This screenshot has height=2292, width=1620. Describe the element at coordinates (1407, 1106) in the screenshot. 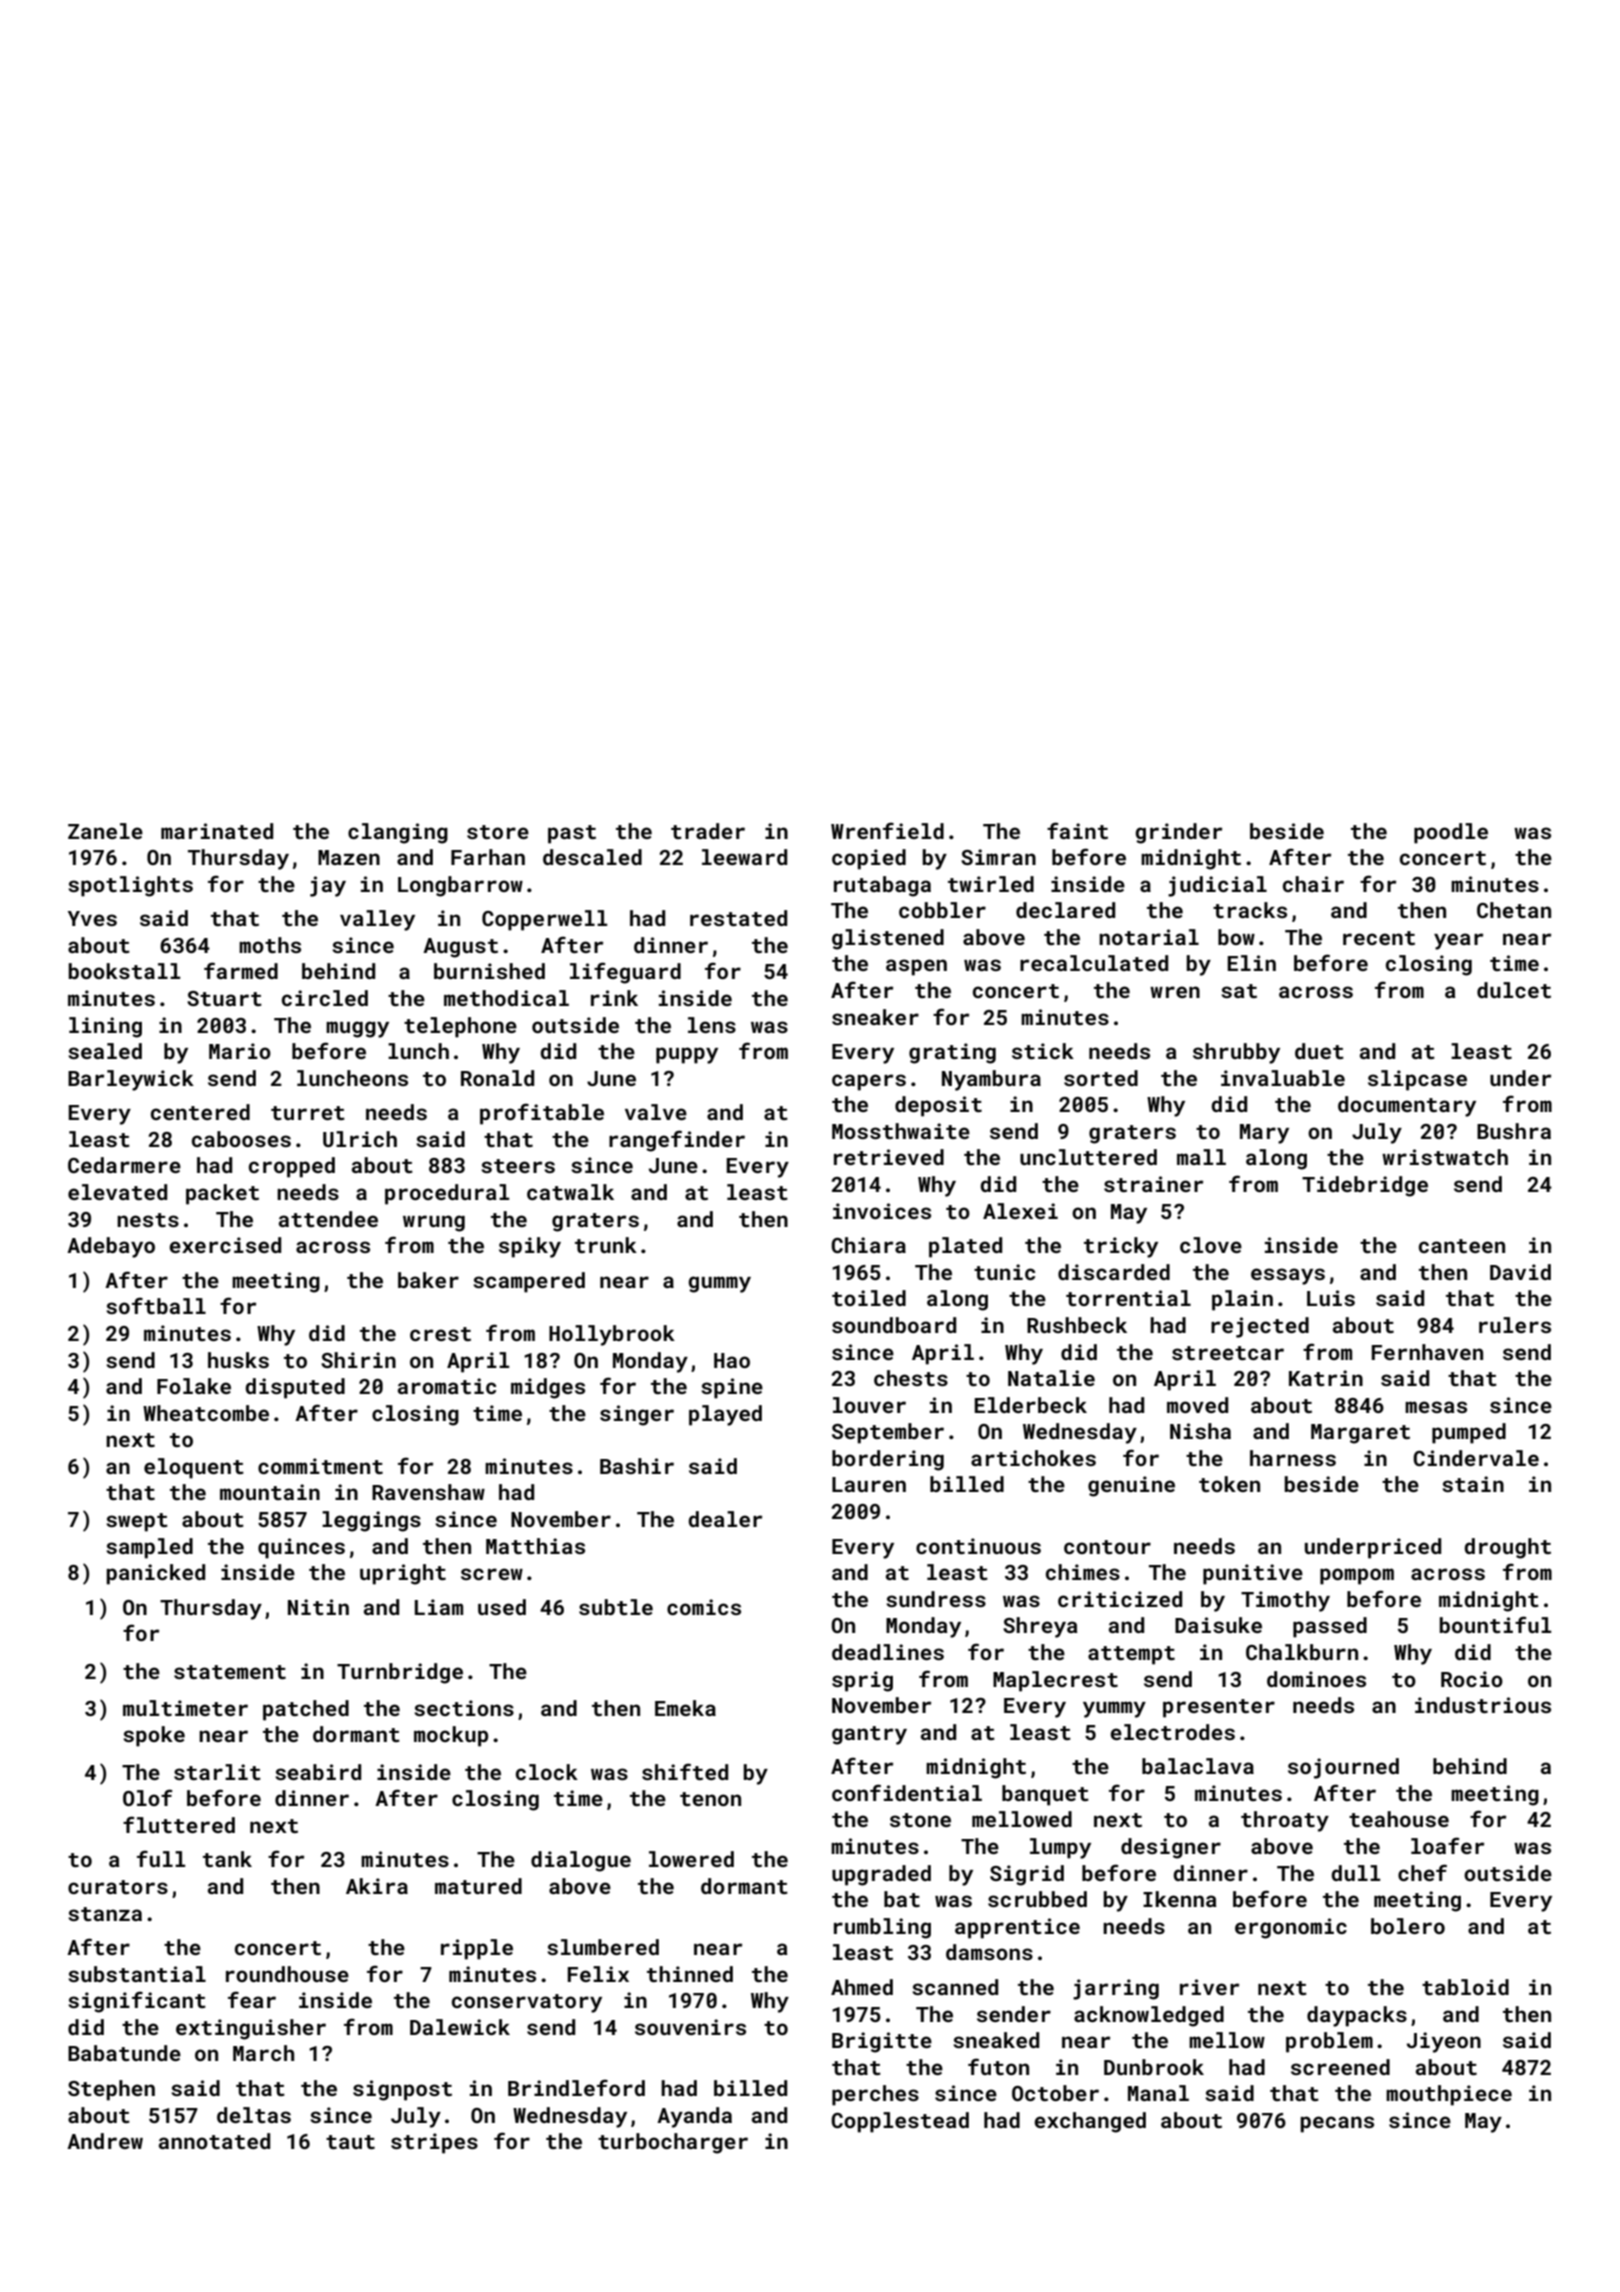

I see `documentary` at that location.
